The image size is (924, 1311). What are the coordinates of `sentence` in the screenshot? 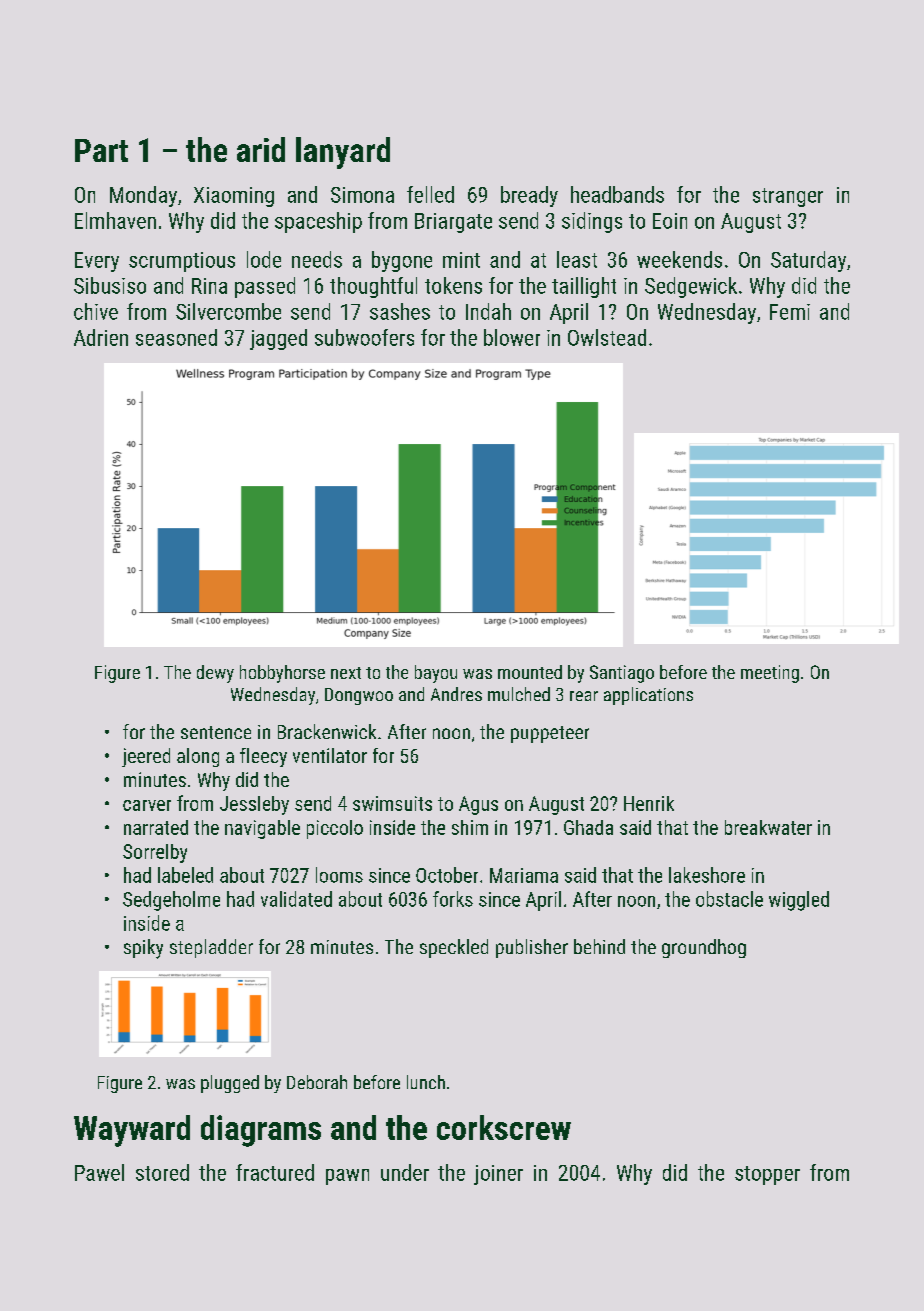 It's located at (216, 732).
